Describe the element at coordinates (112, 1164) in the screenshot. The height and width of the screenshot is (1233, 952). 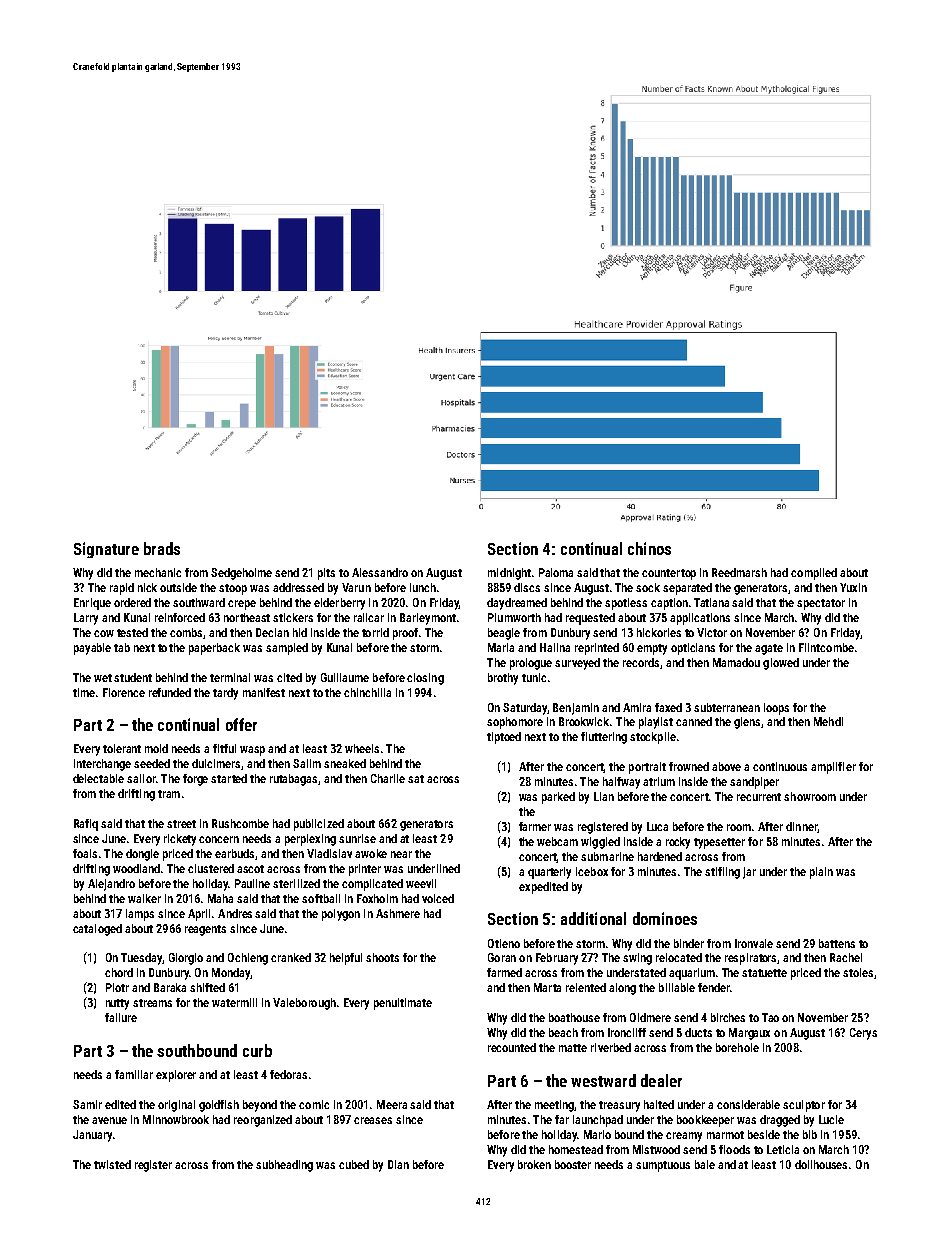
I see `twisted` at that location.
